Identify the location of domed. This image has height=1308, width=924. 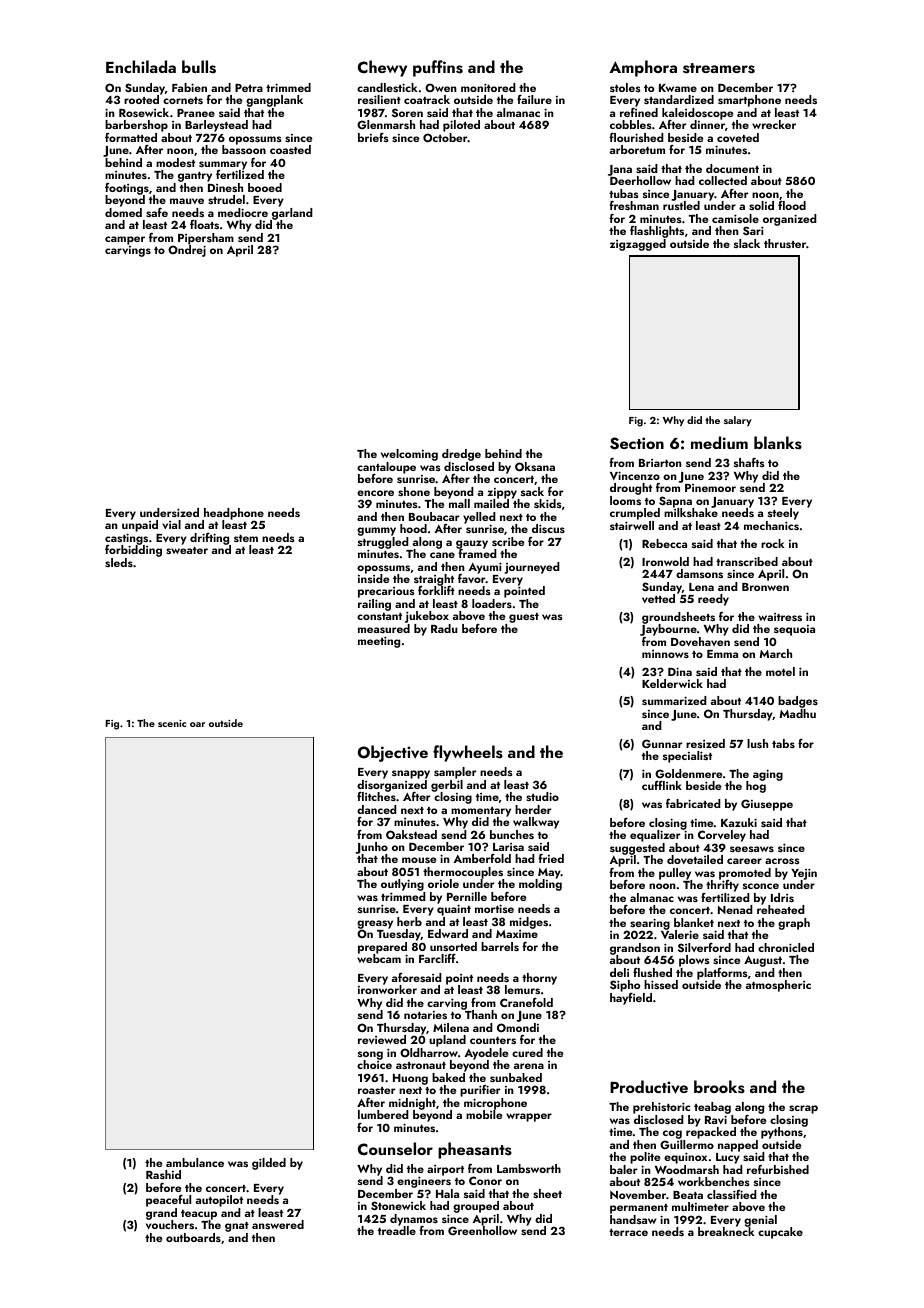
(123, 212).
